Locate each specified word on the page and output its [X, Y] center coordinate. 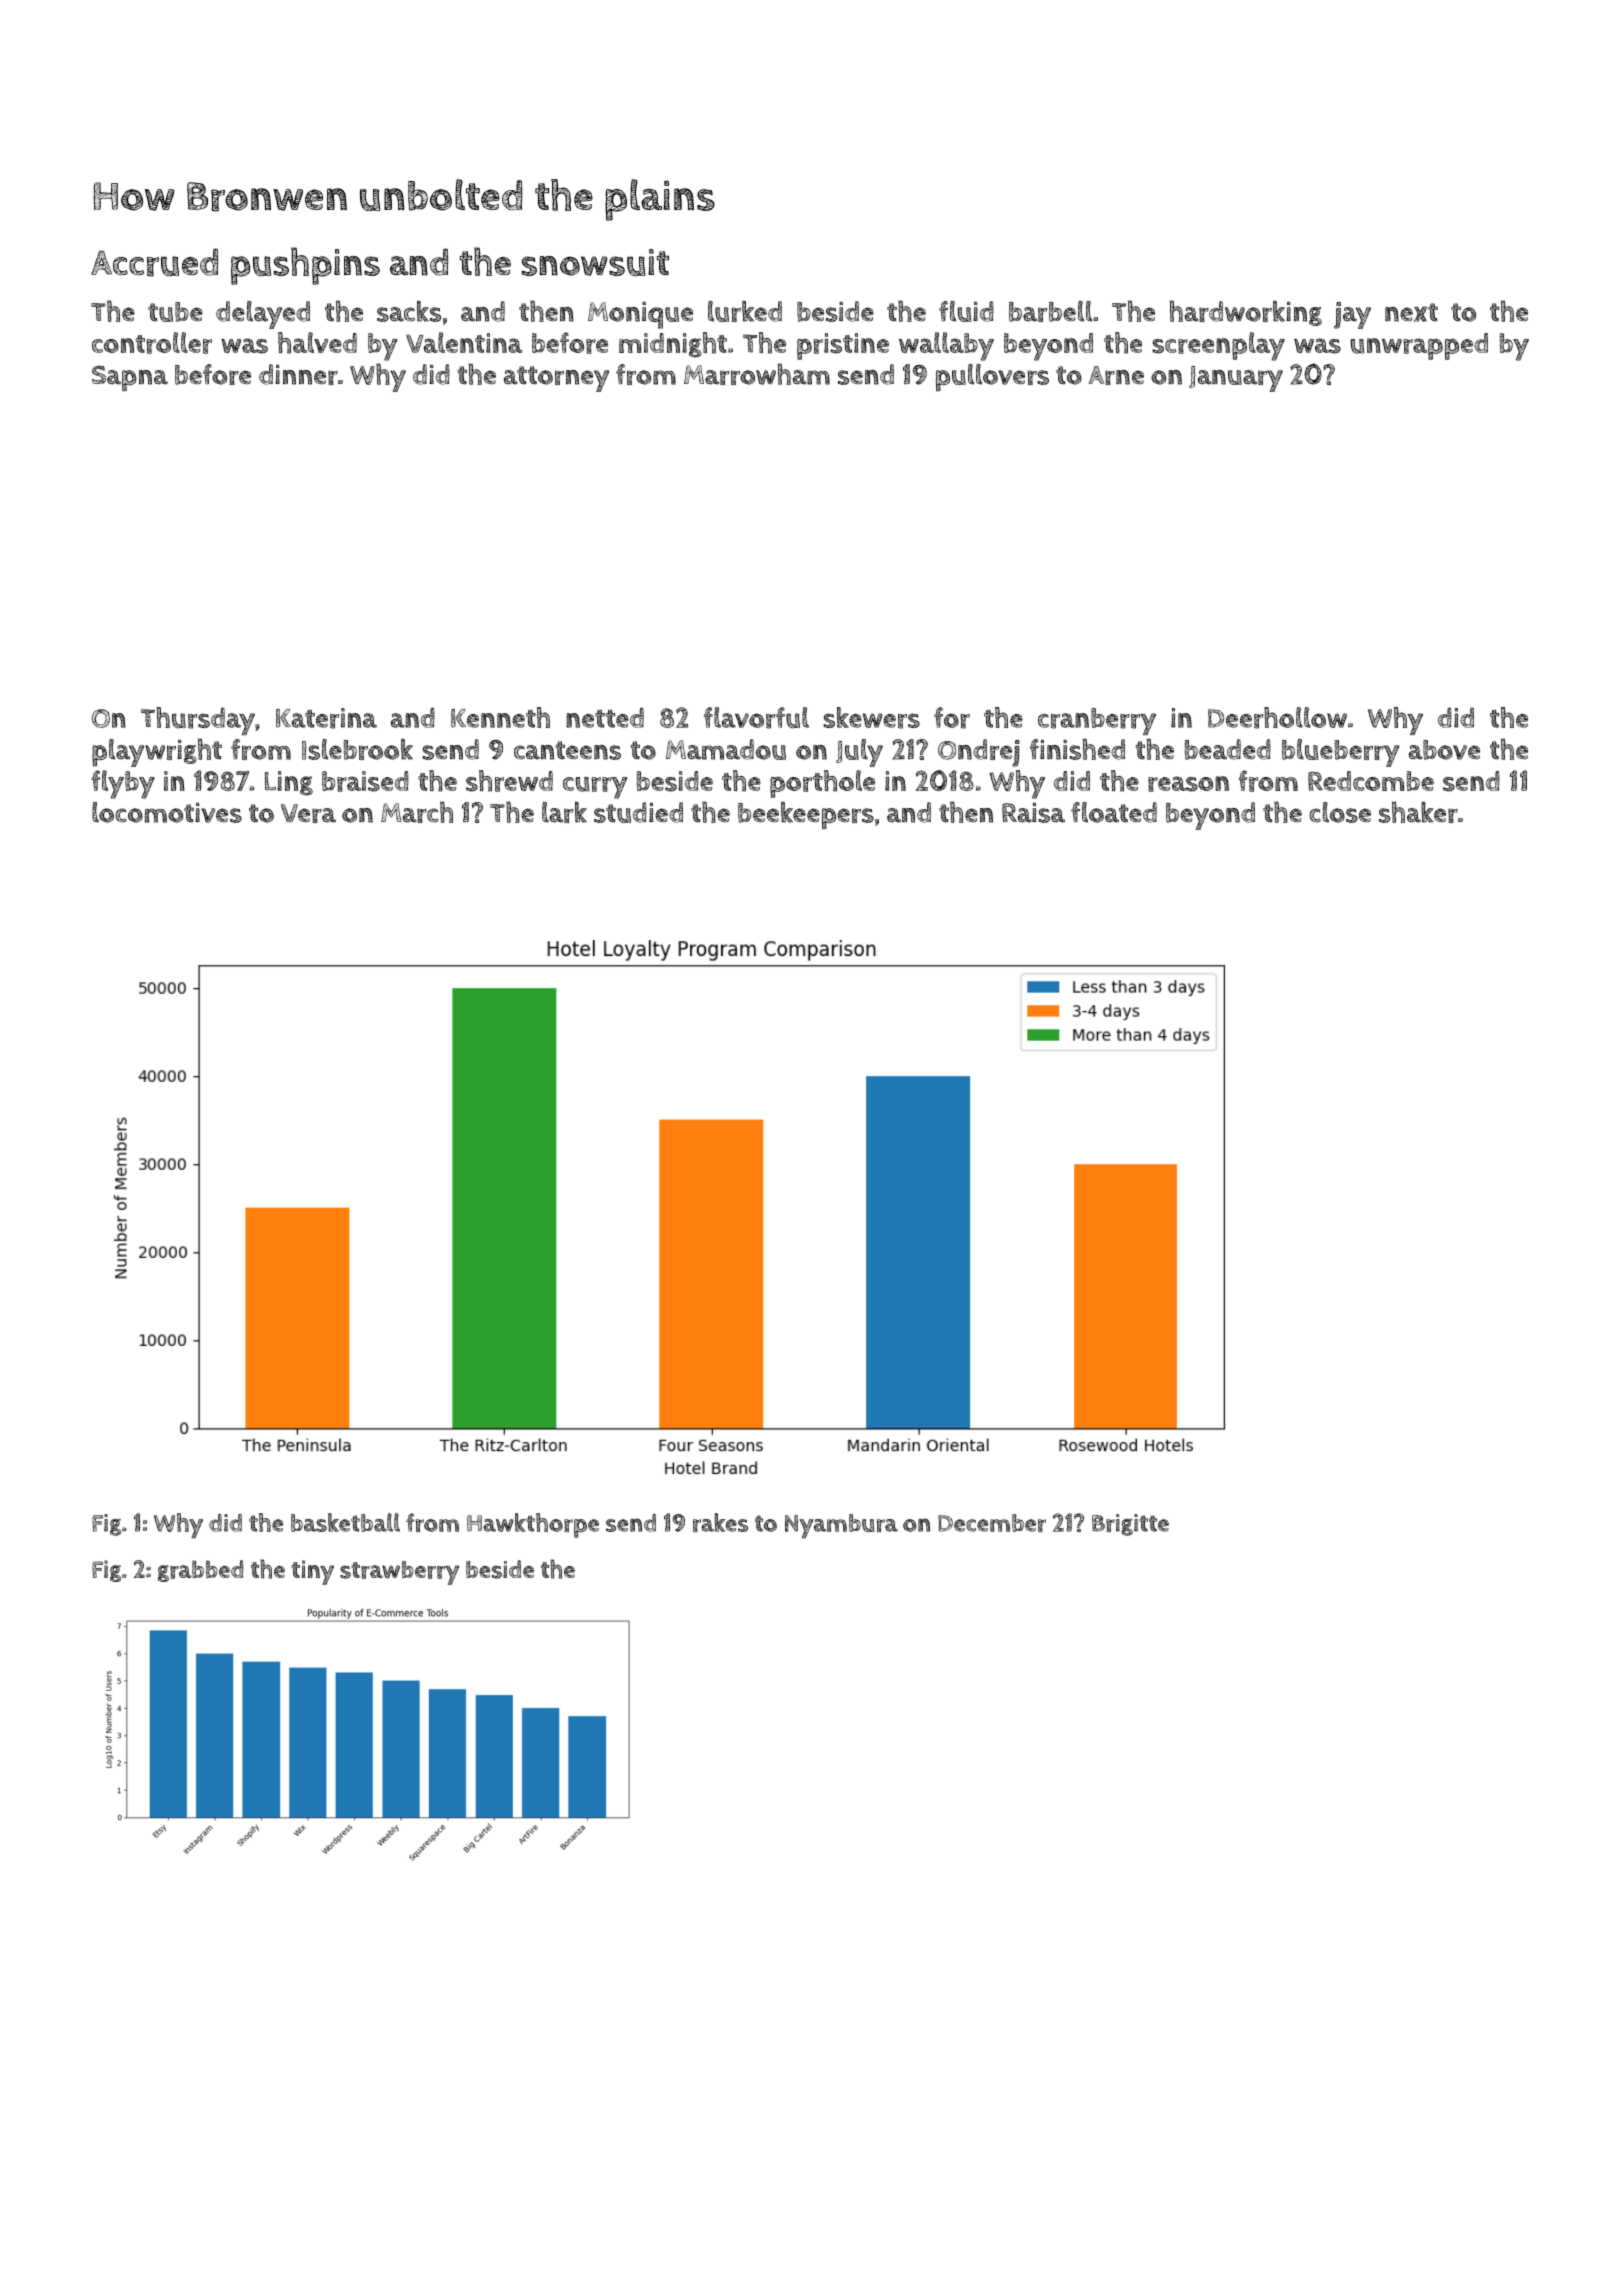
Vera [308, 813]
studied [638, 812]
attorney [556, 379]
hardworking [1245, 313]
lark [564, 812]
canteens [567, 750]
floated [1114, 812]
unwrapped [1419, 346]
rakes [720, 1522]
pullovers [992, 378]
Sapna [130, 378]
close [1340, 812]
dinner [298, 374]
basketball [345, 1522]
